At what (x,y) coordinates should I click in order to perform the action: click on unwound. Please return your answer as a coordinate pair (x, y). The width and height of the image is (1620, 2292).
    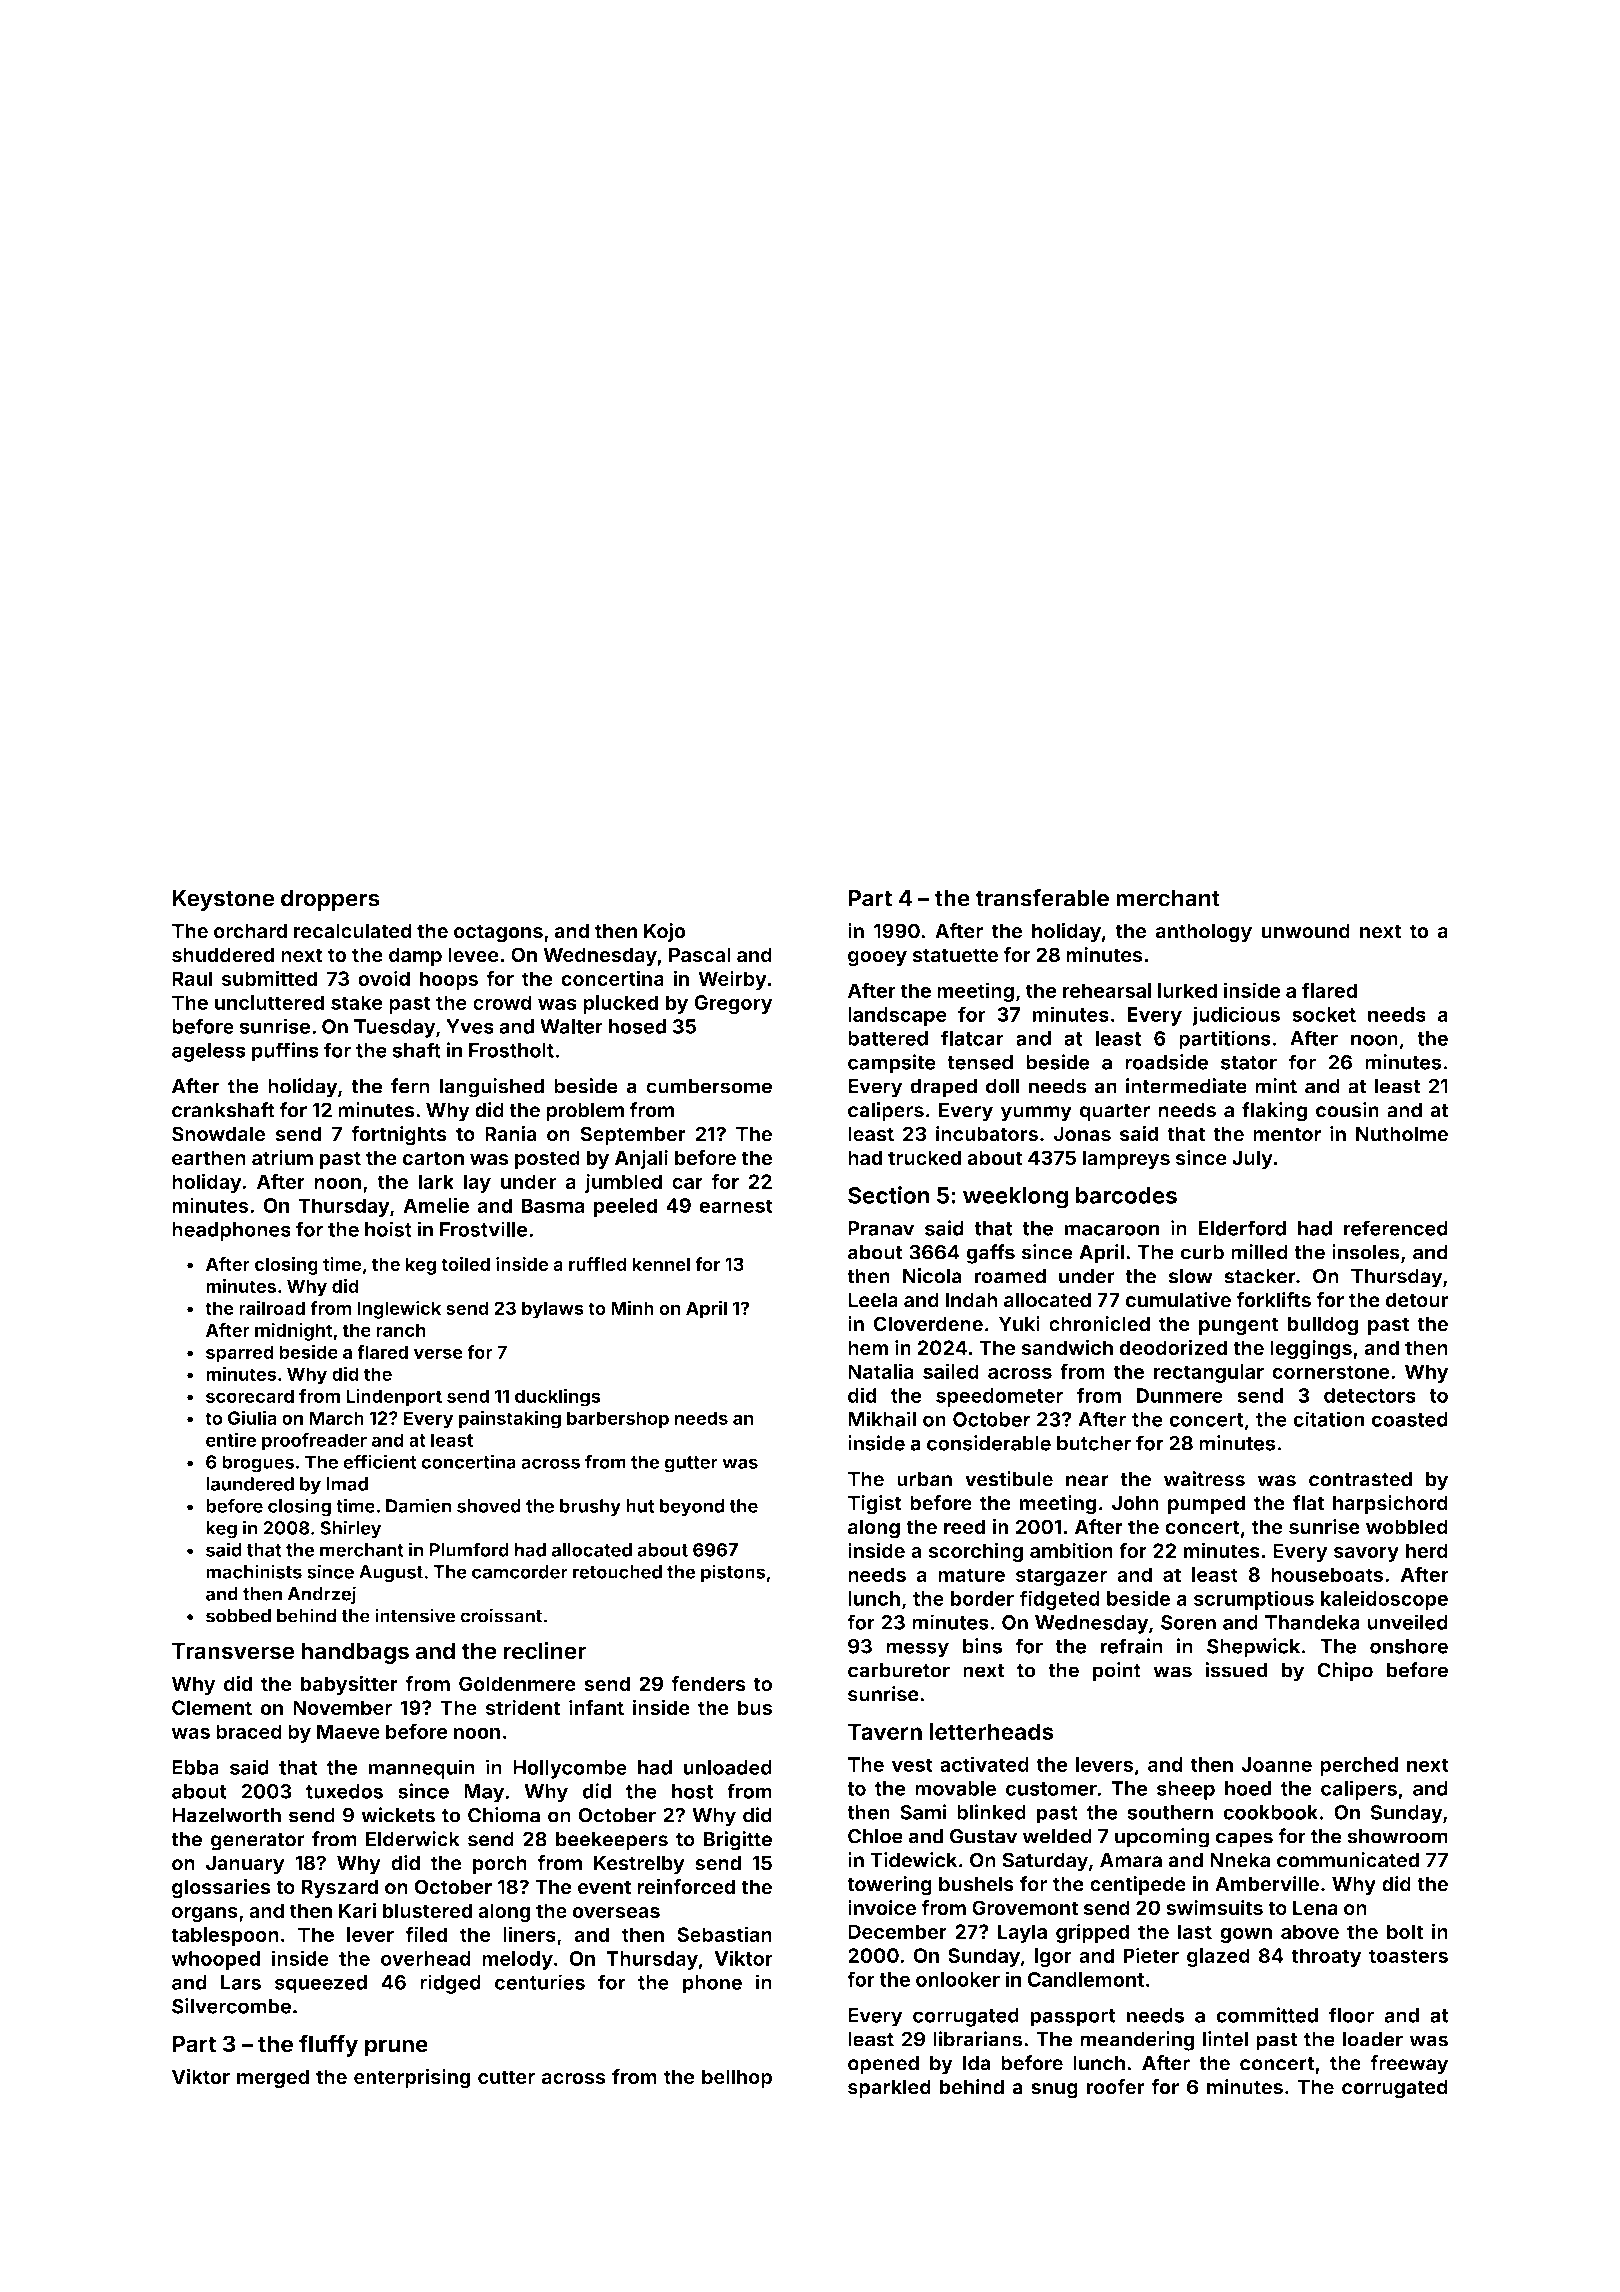
    Looking at the image, I should click on (1305, 931).
